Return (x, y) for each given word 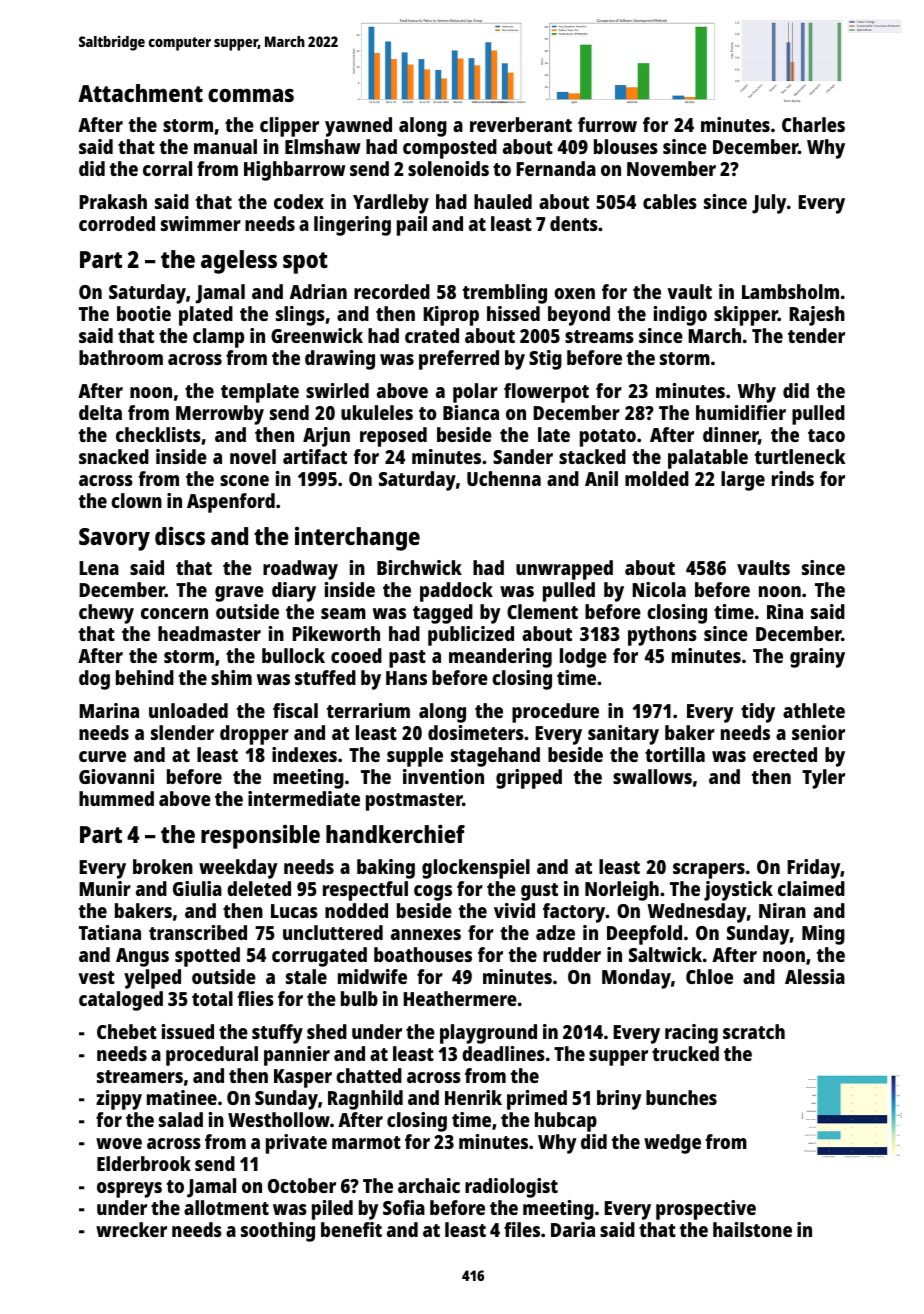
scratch (754, 1031)
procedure (555, 713)
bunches (681, 1097)
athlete (814, 710)
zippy (119, 1100)
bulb (359, 998)
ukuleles (377, 412)
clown (136, 500)
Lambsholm (790, 291)
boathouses (423, 954)
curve (102, 756)
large (743, 481)
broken (163, 866)
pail (412, 226)
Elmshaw (323, 146)
